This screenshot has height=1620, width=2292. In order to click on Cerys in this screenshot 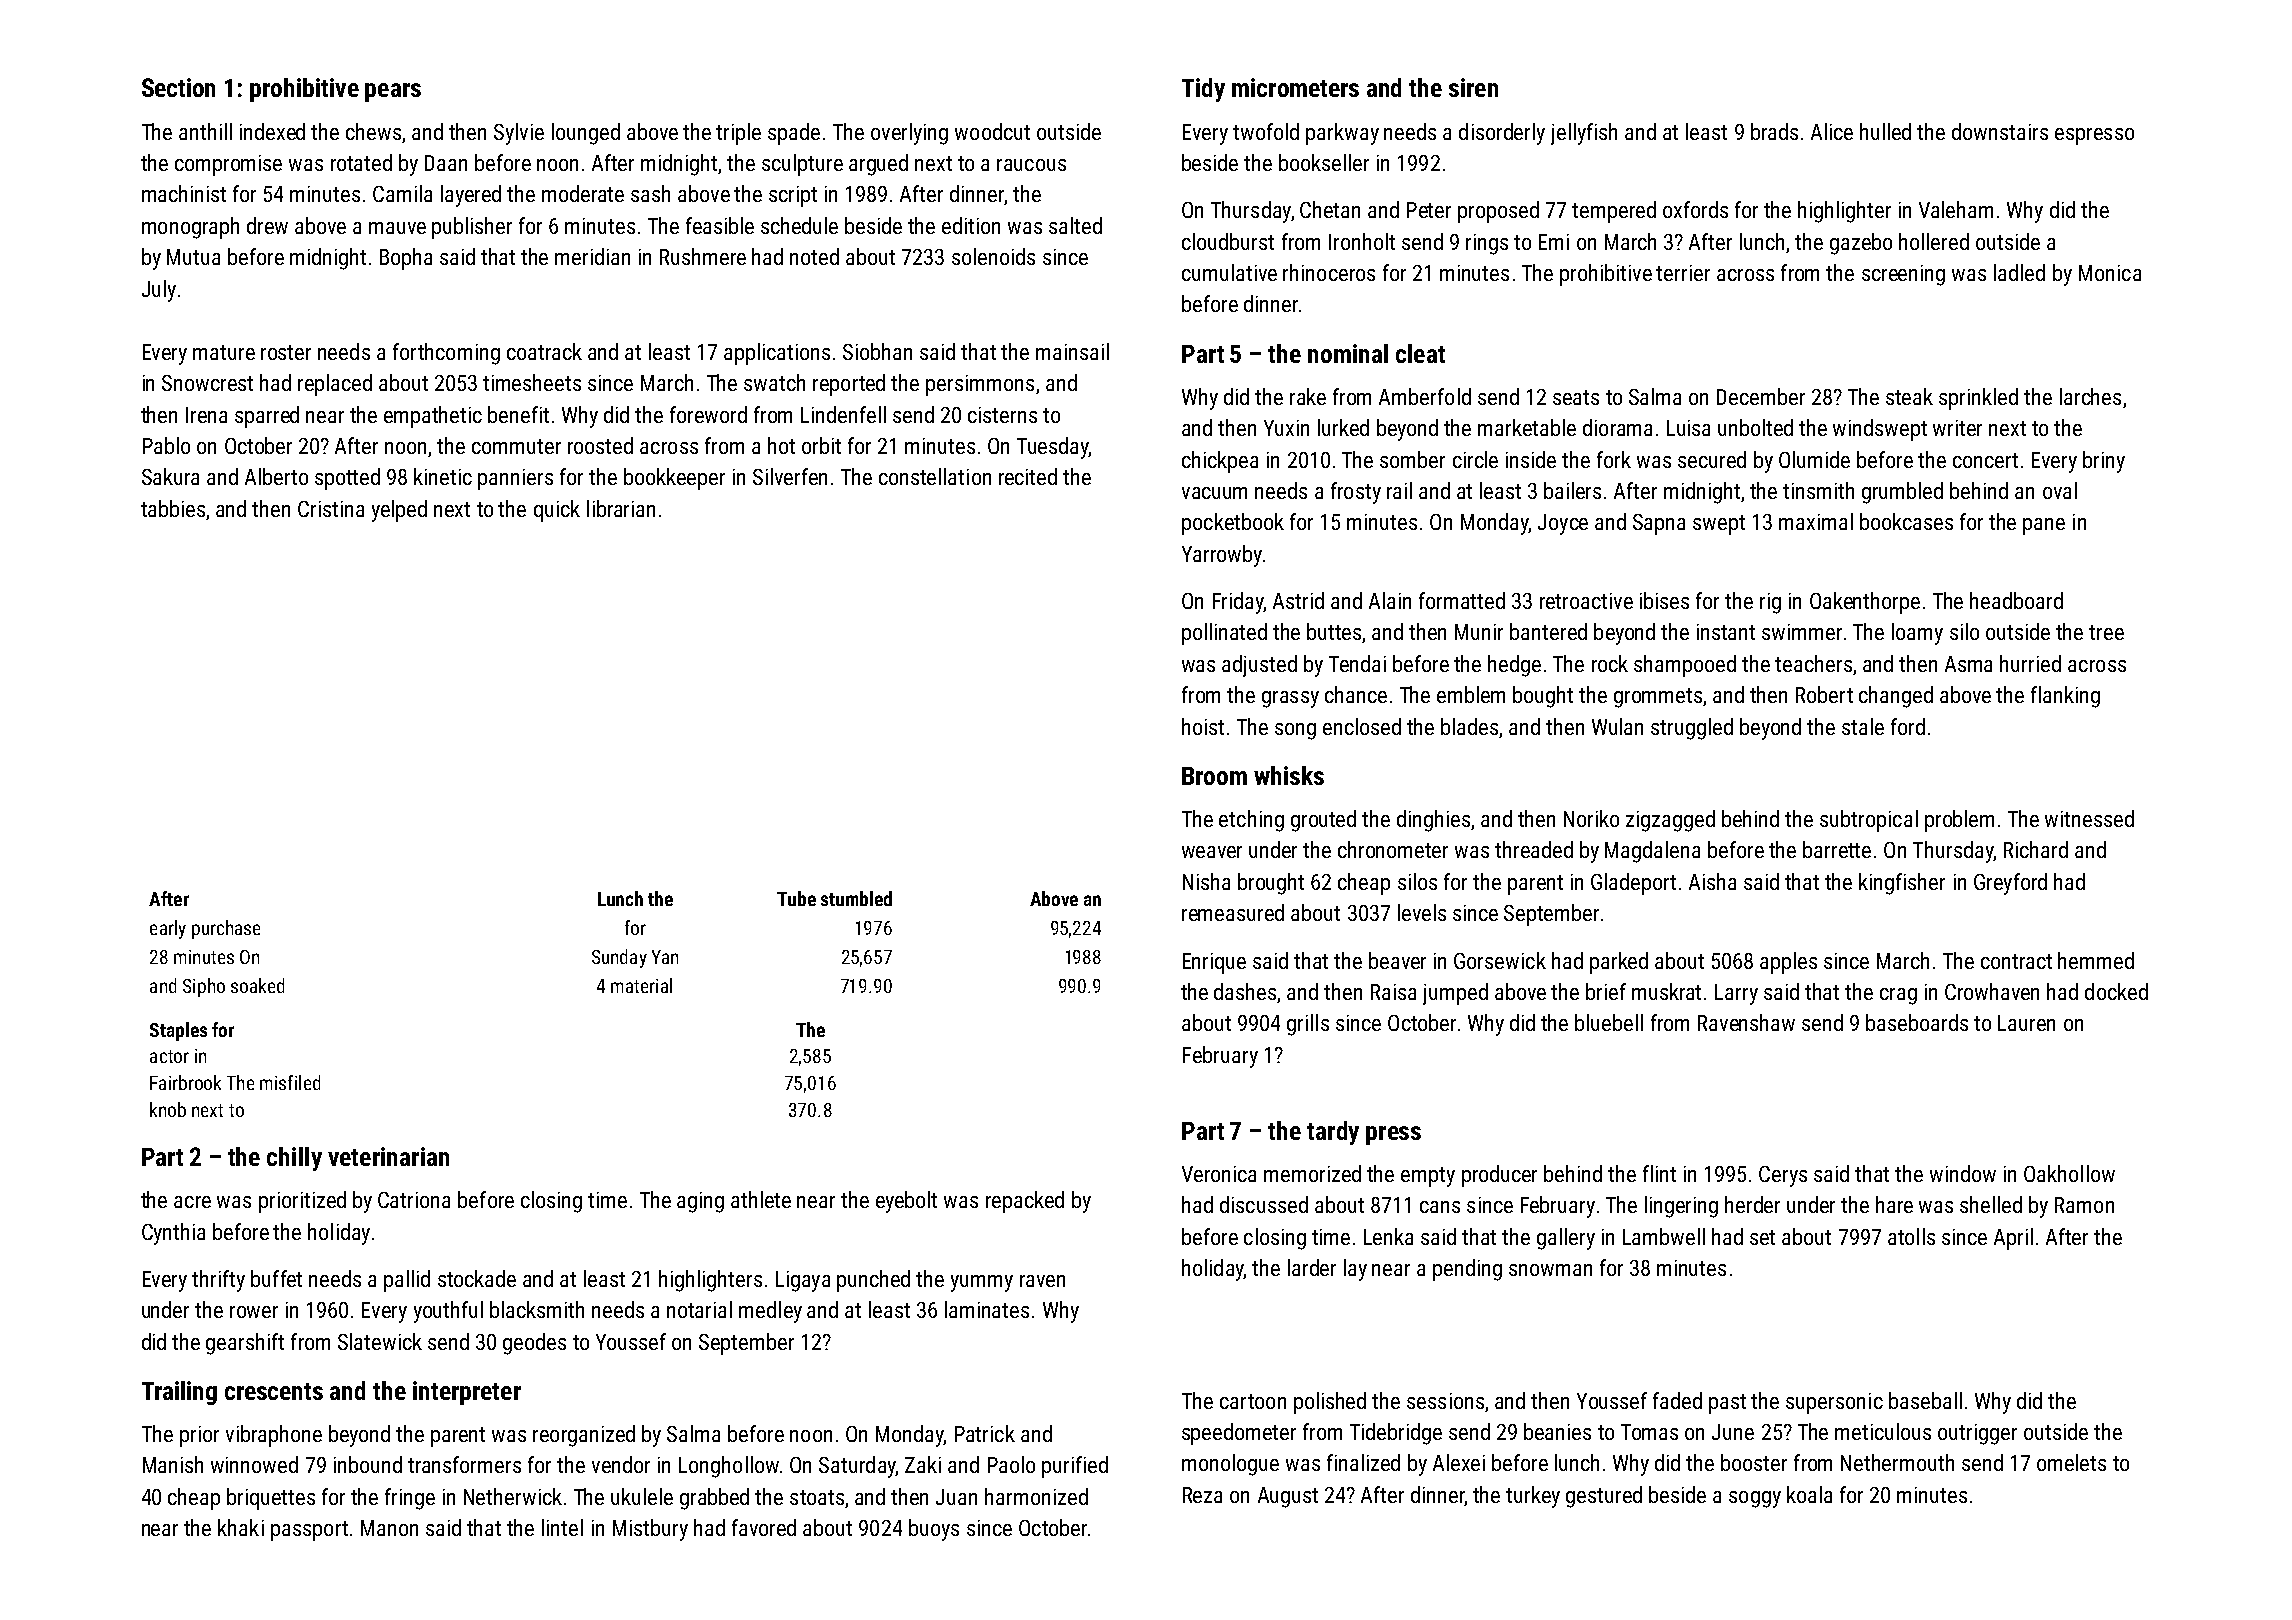, I will do `click(1783, 1176)`.
